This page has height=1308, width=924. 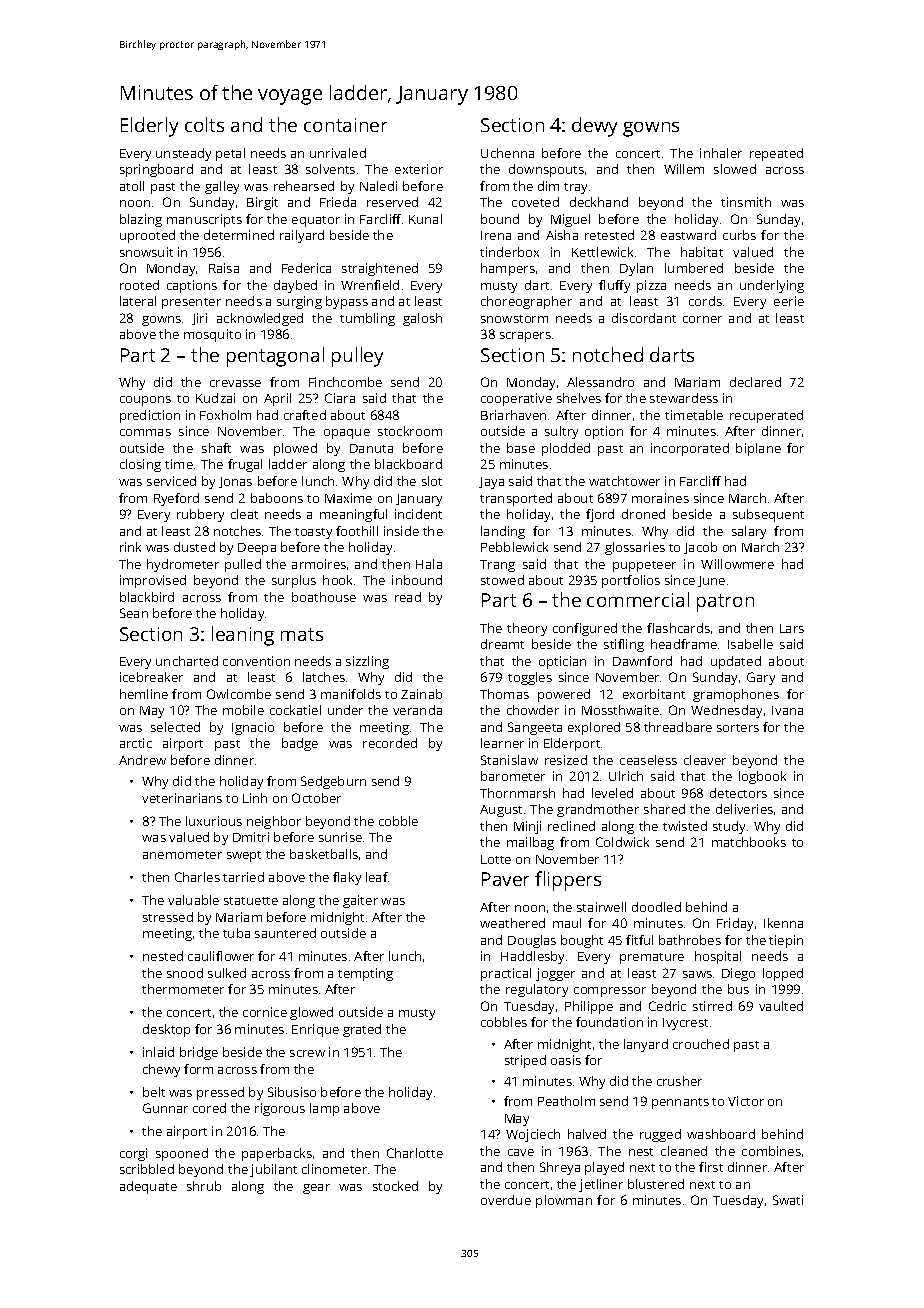 I want to click on stewardess, so click(x=684, y=398).
